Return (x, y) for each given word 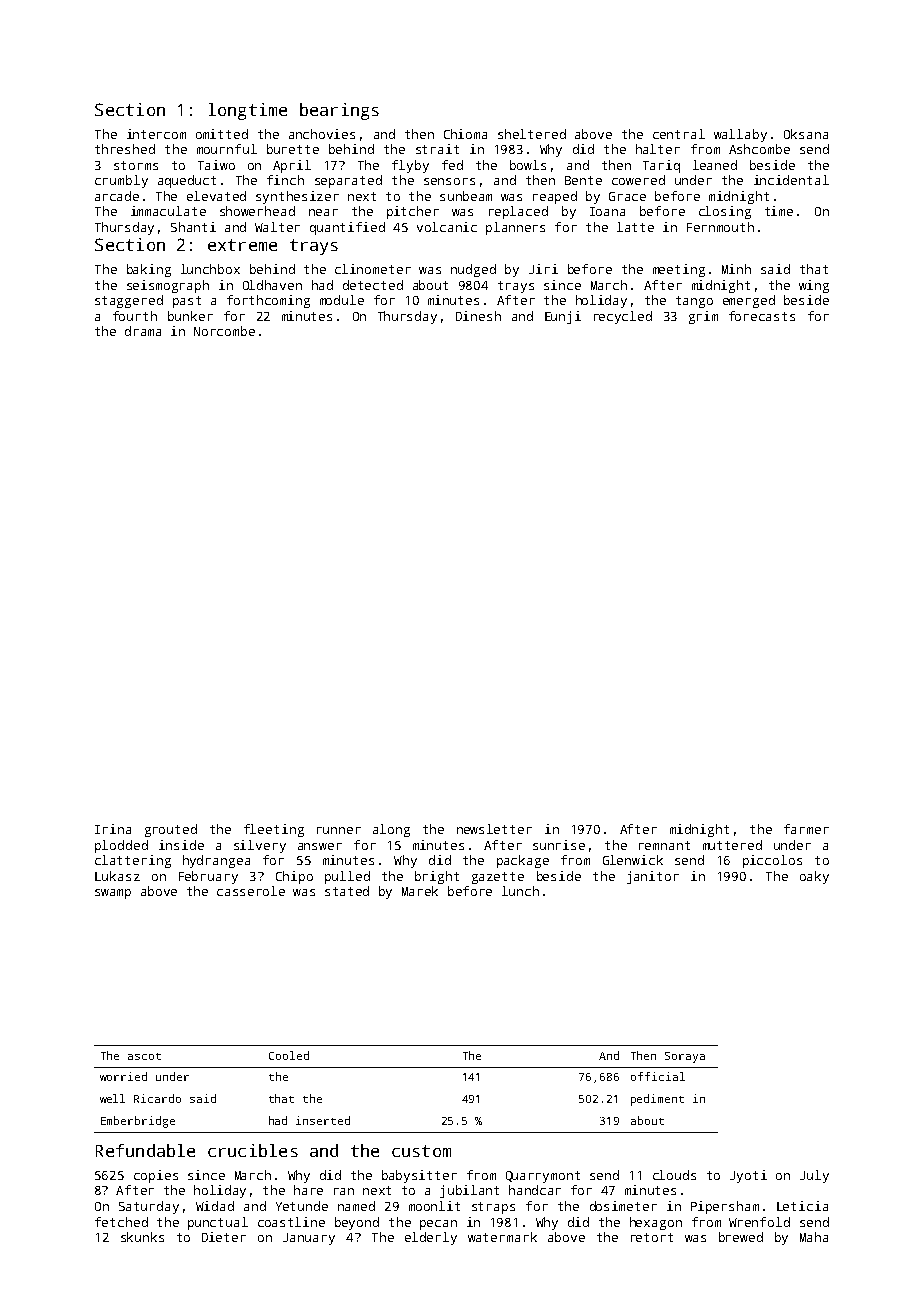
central (679, 134)
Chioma (465, 134)
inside (181, 845)
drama (143, 331)
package (523, 861)
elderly (431, 1238)
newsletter (494, 829)
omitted (222, 134)
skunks (142, 1237)
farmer (806, 829)
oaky (814, 877)
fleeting (274, 830)
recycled (623, 317)
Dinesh (478, 316)
